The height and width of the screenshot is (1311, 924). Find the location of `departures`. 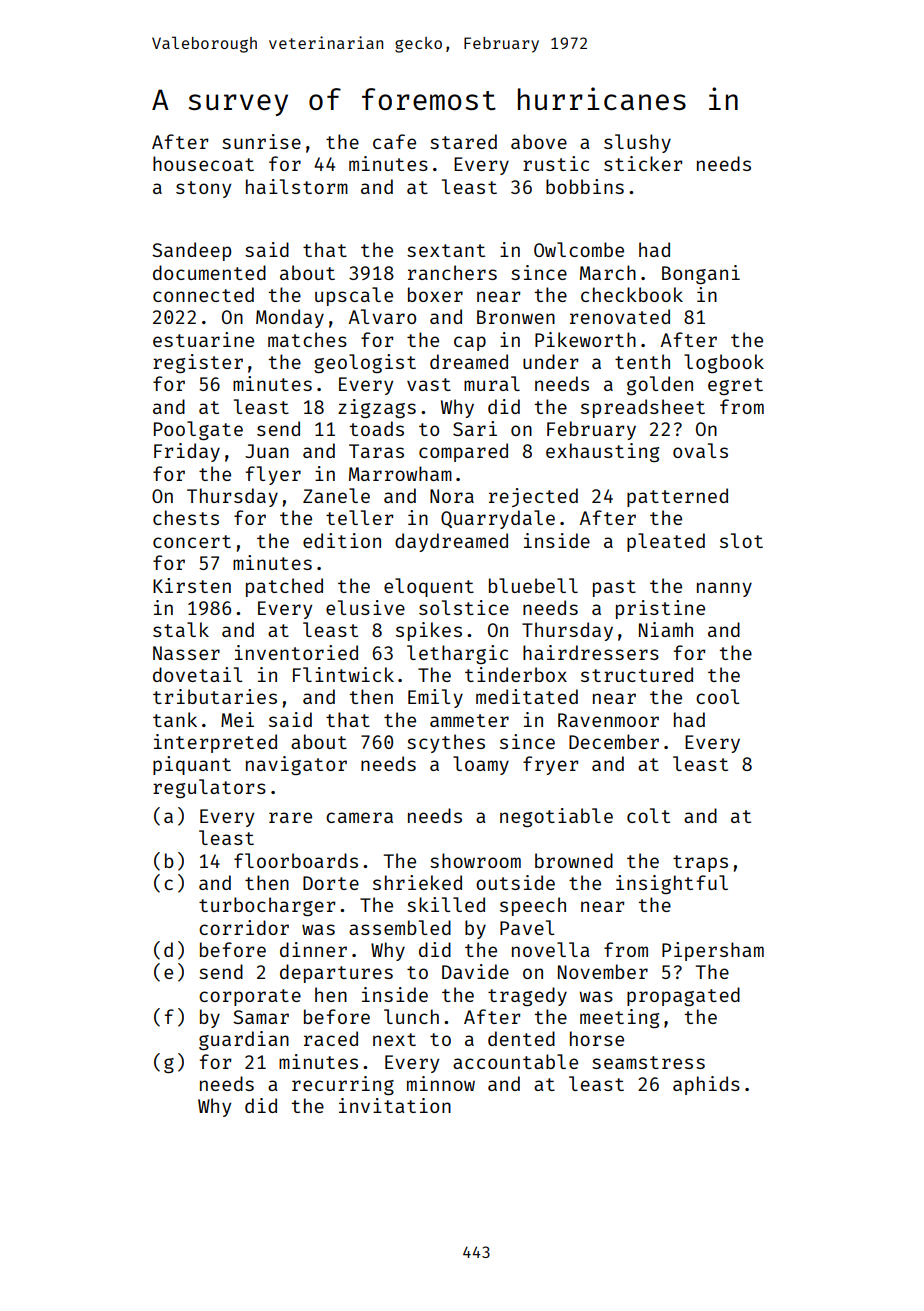

departures is located at coordinates (336, 973).
